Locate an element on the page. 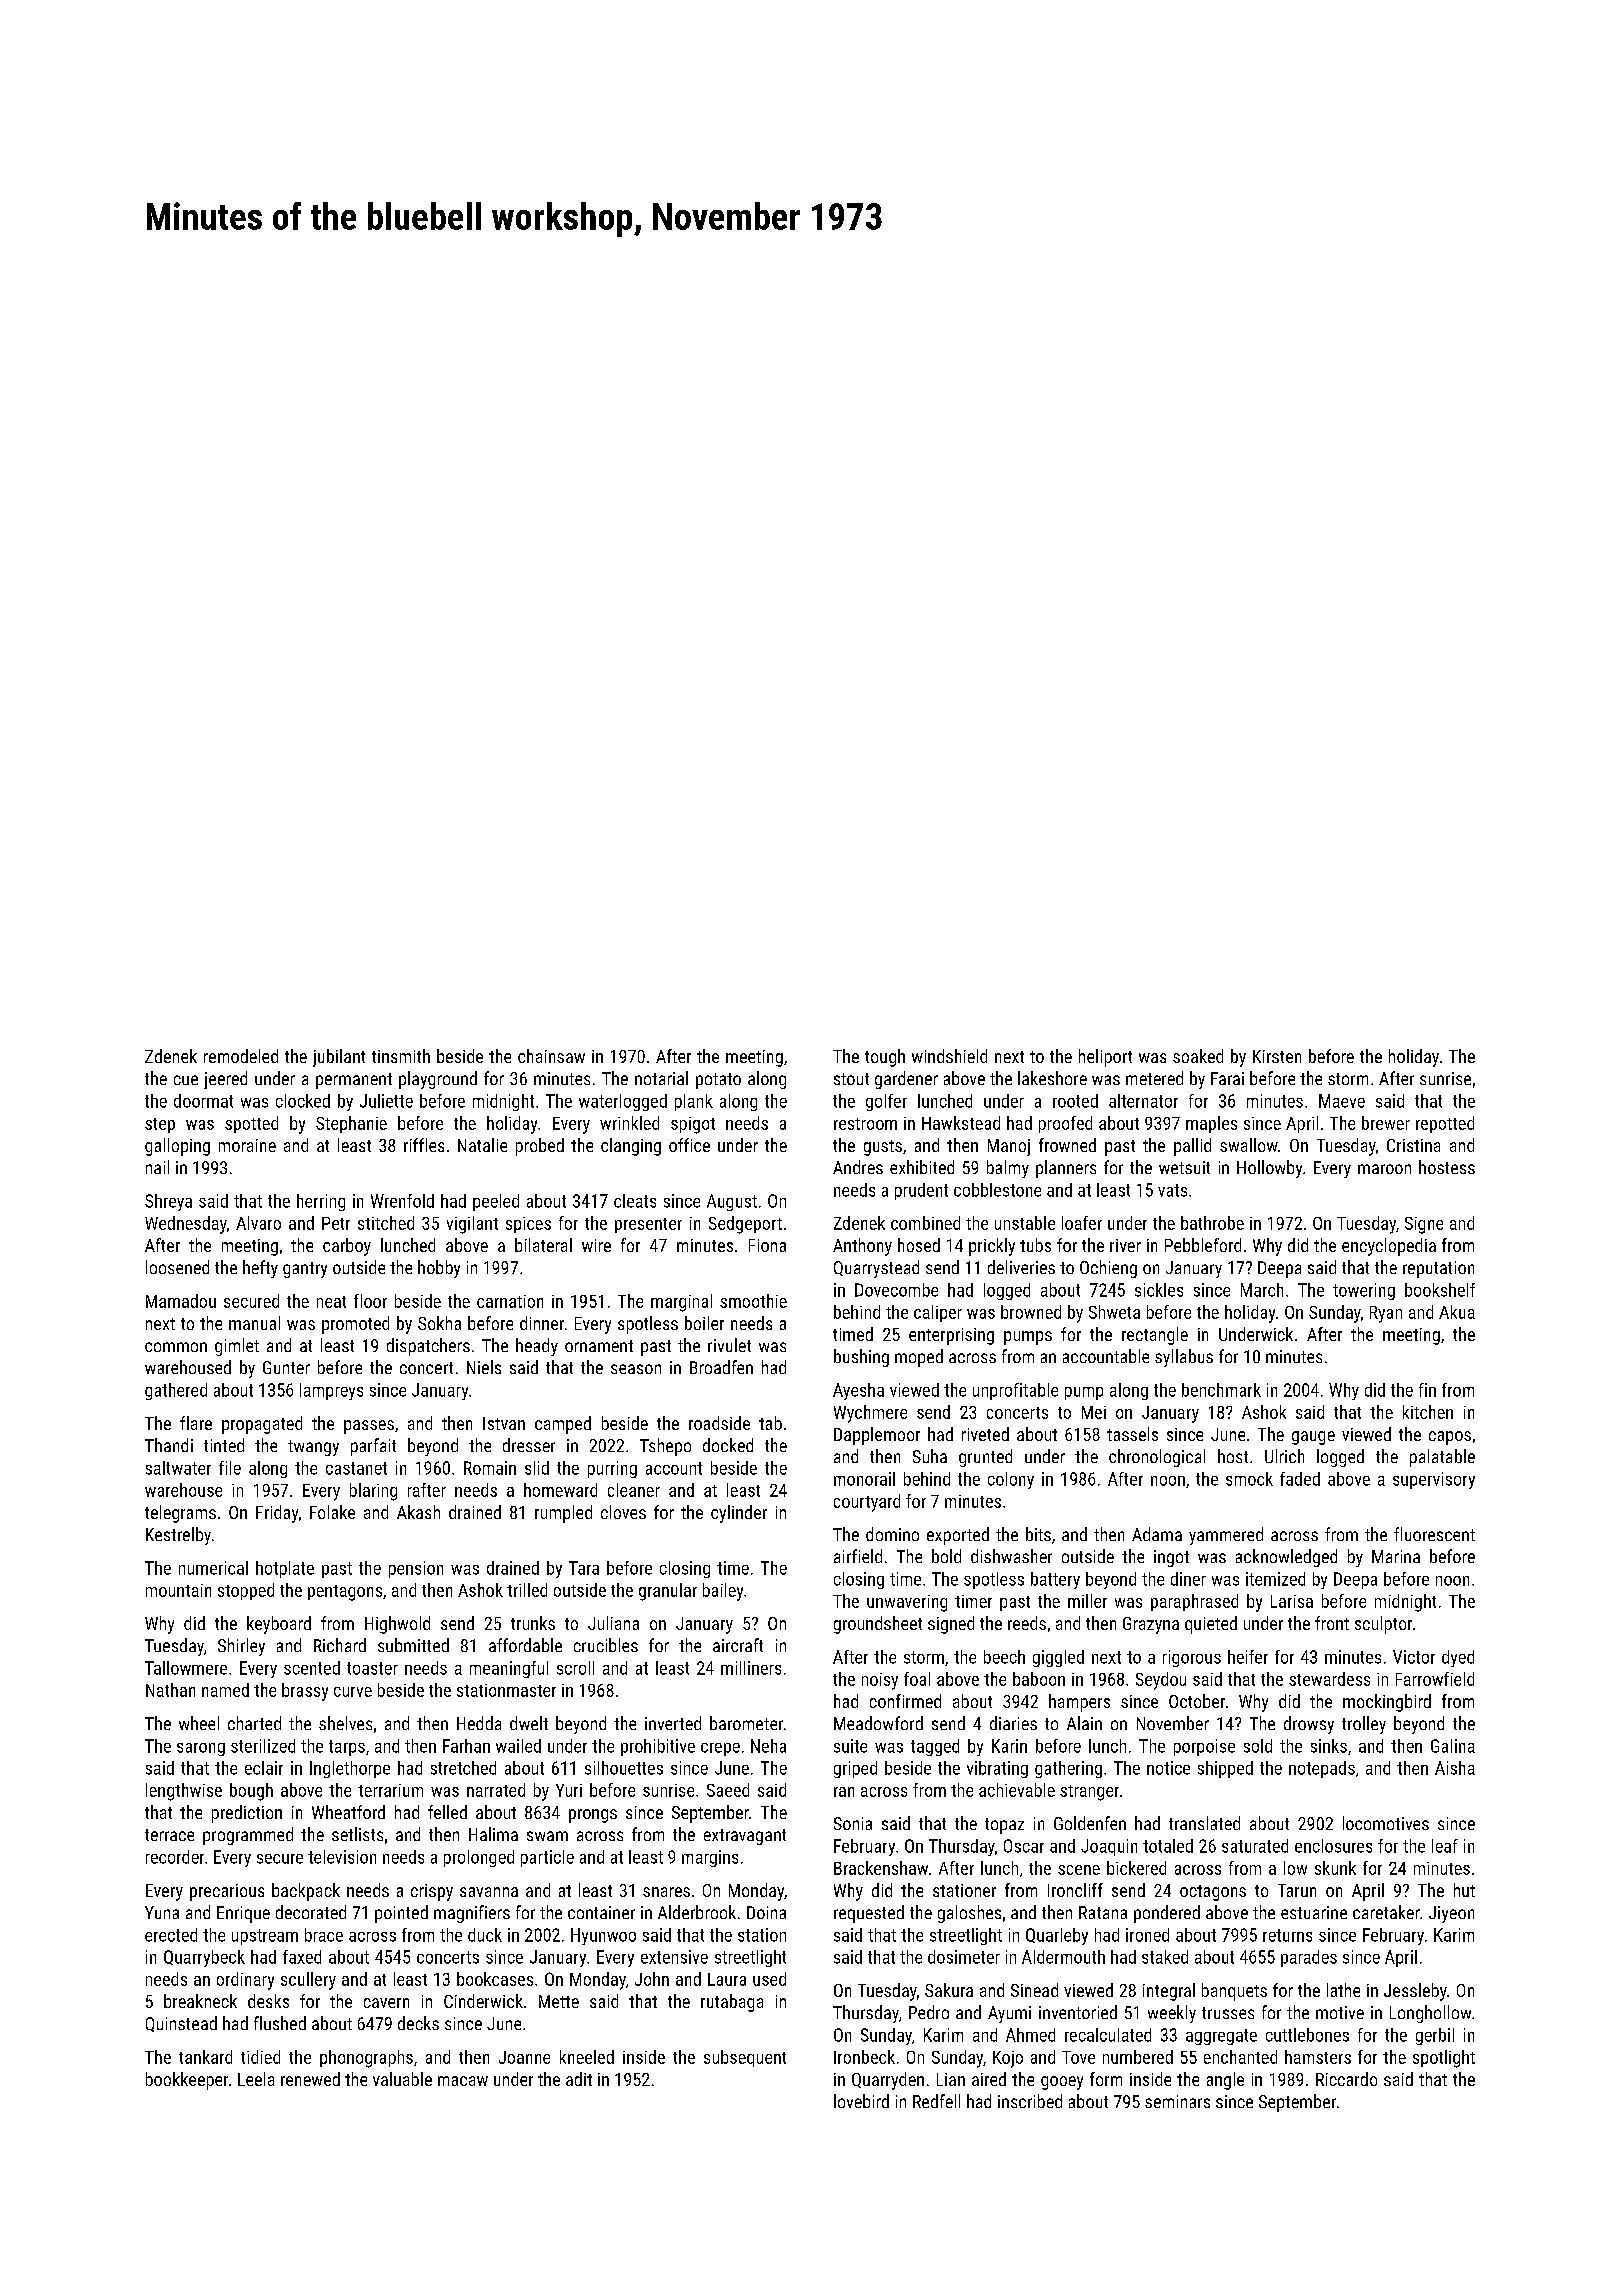 Image resolution: width=1620 pixels, height=2292 pixels. translated is located at coordinates (1204, 1823).
